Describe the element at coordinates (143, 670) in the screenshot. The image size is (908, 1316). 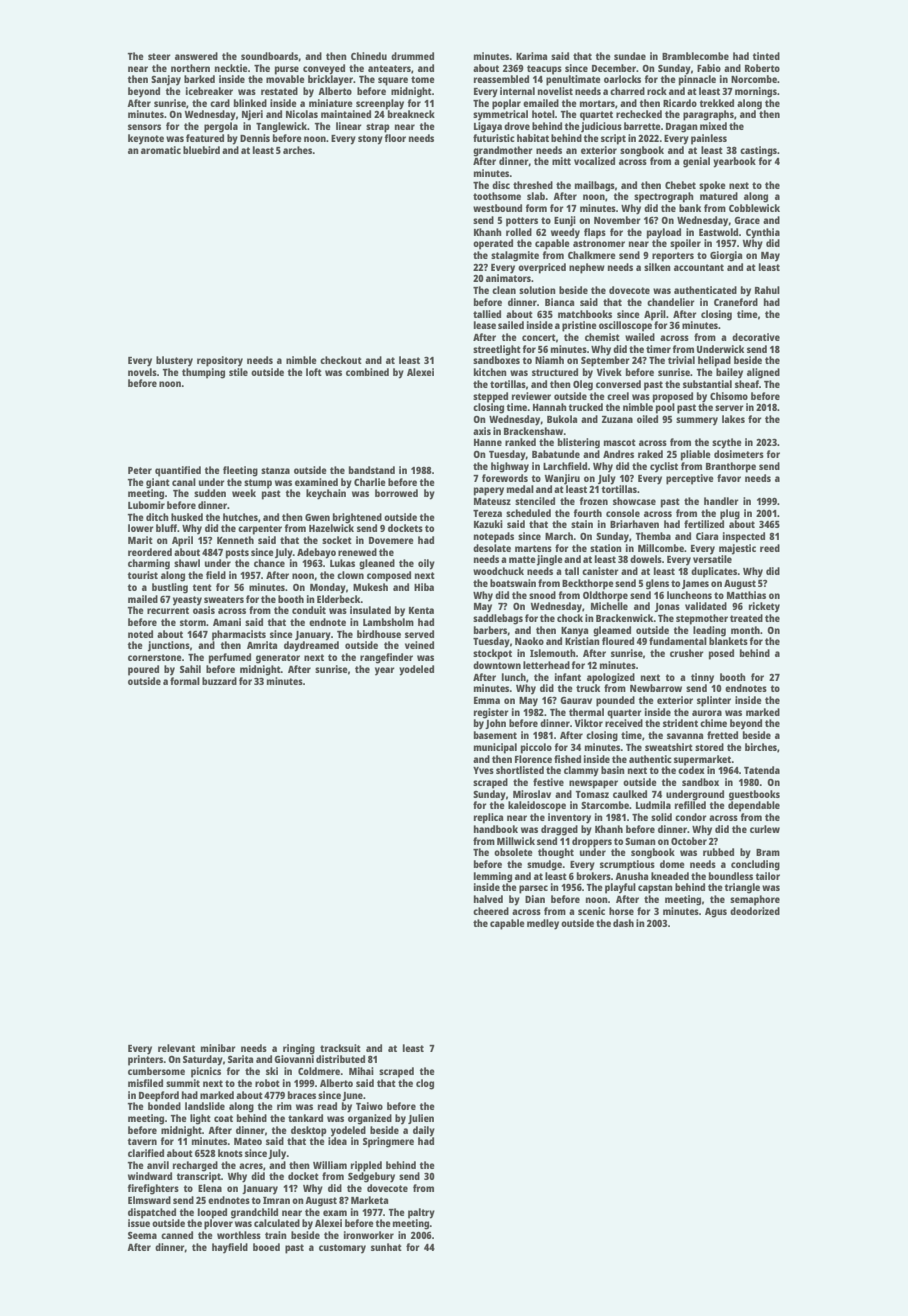
I see `poured` at that location.
